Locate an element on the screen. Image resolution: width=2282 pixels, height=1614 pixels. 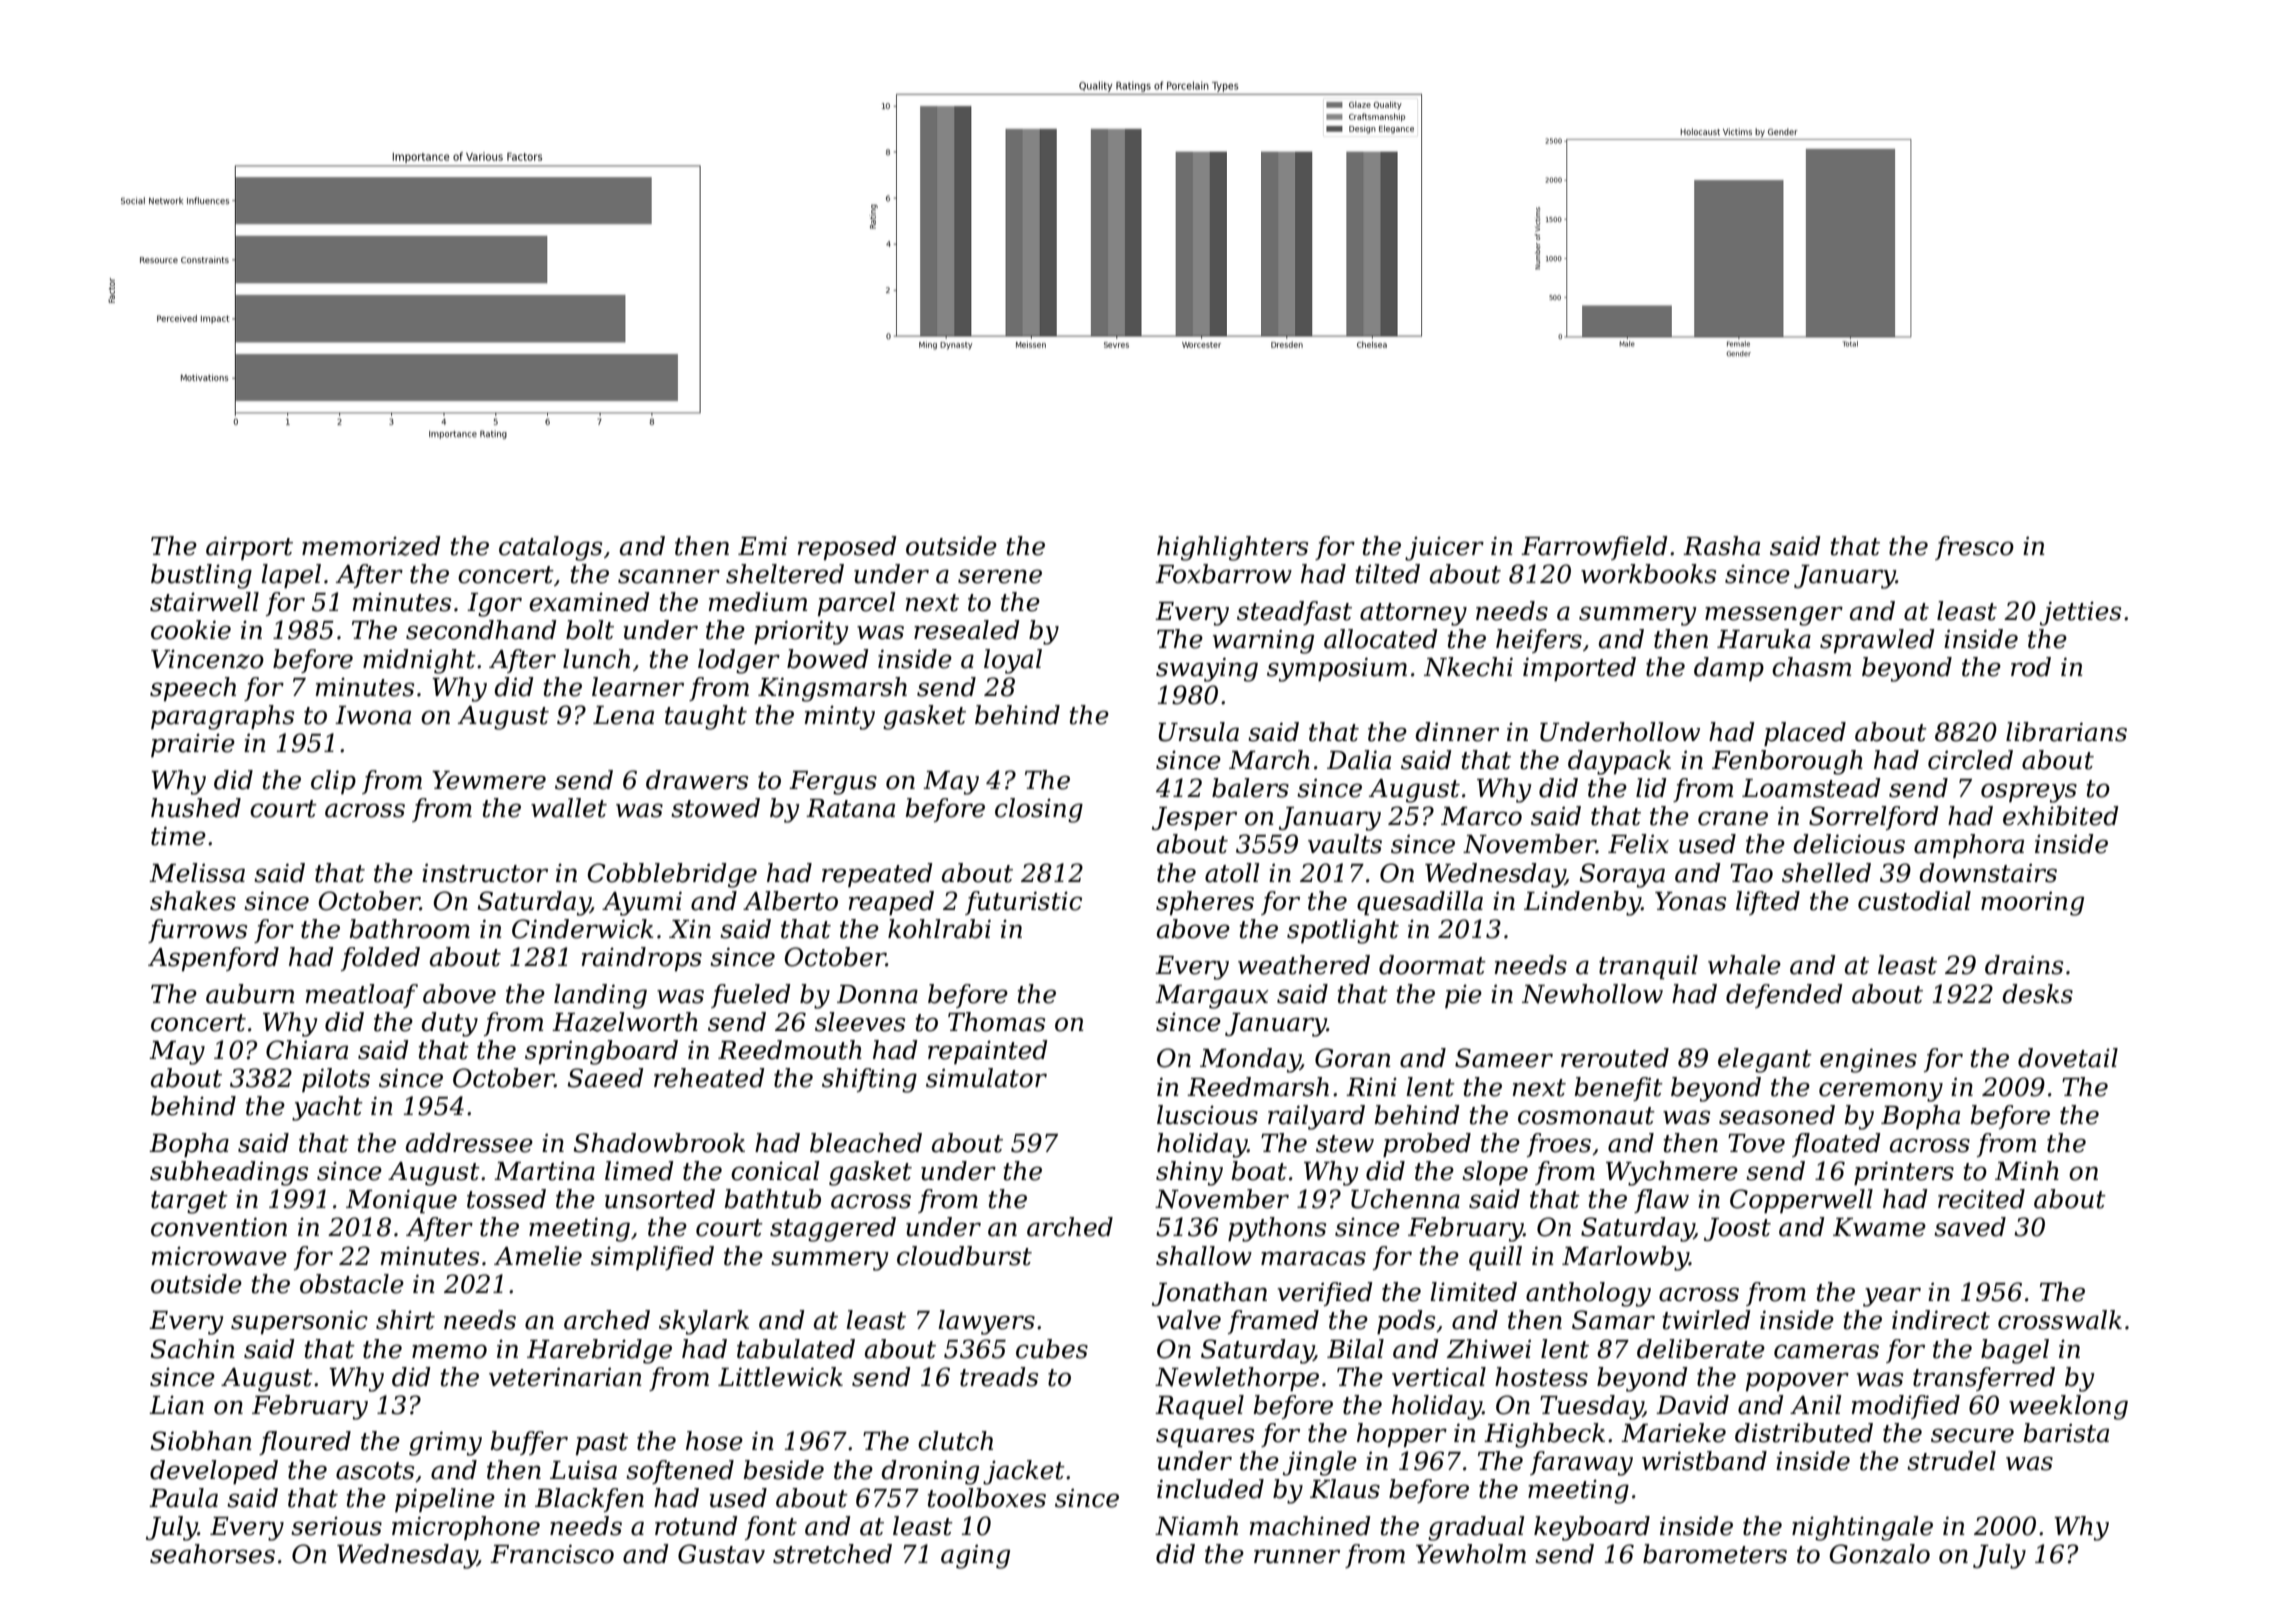
yacht is located at coordinates (327, 1108).
